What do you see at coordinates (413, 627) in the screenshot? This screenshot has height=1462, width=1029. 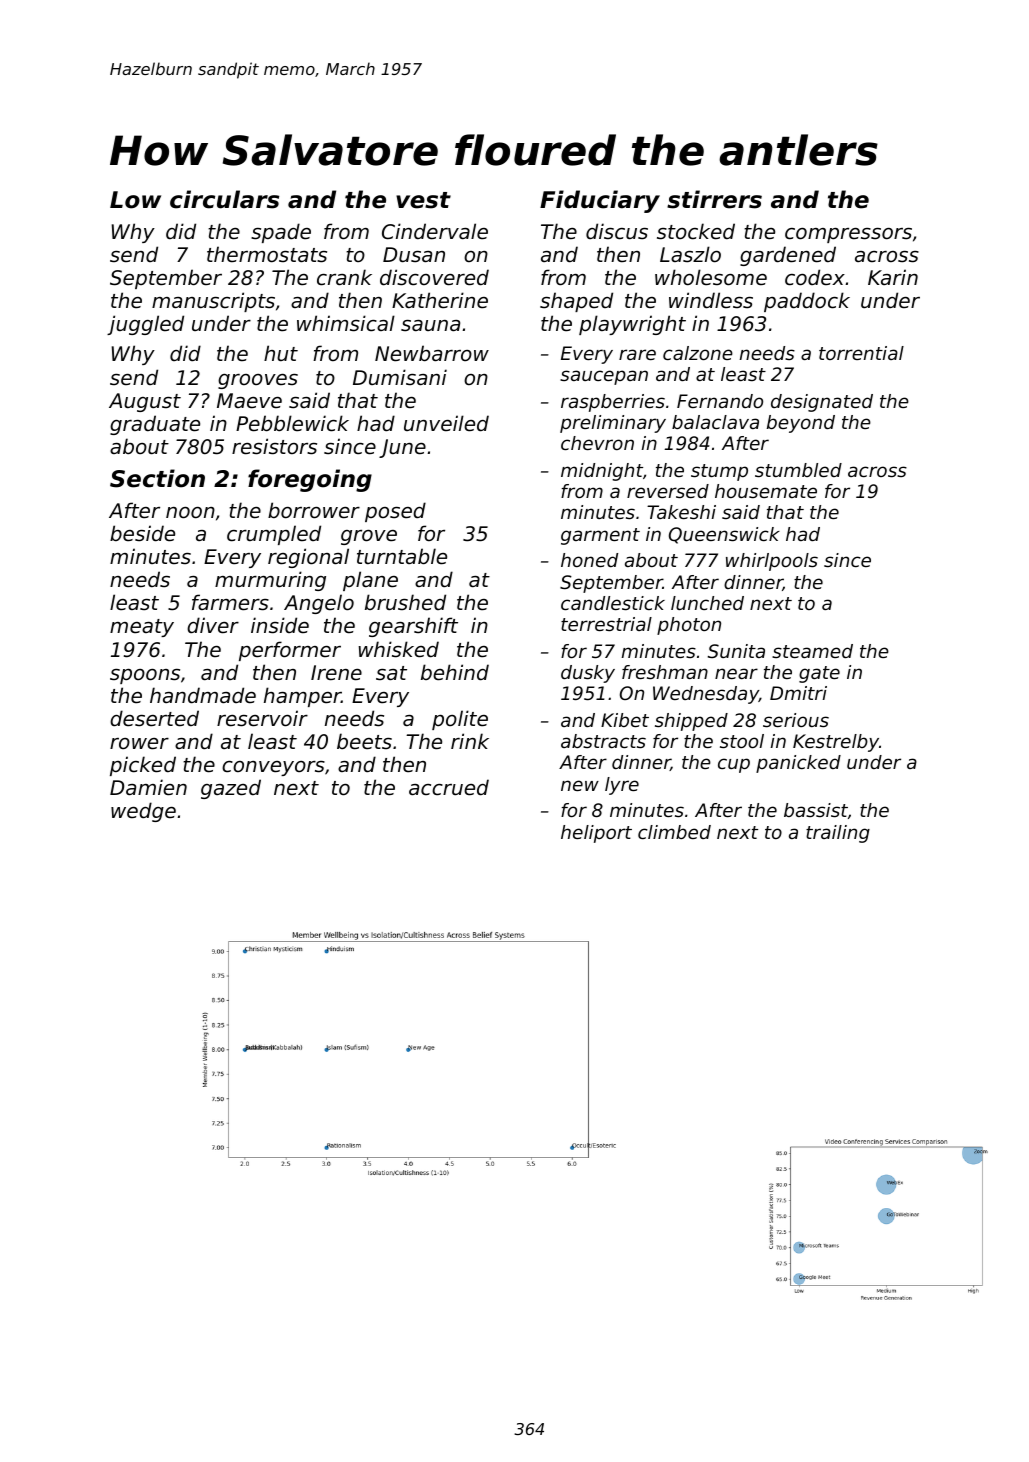 I see `gearshift` at bounding box center [413, 627].
